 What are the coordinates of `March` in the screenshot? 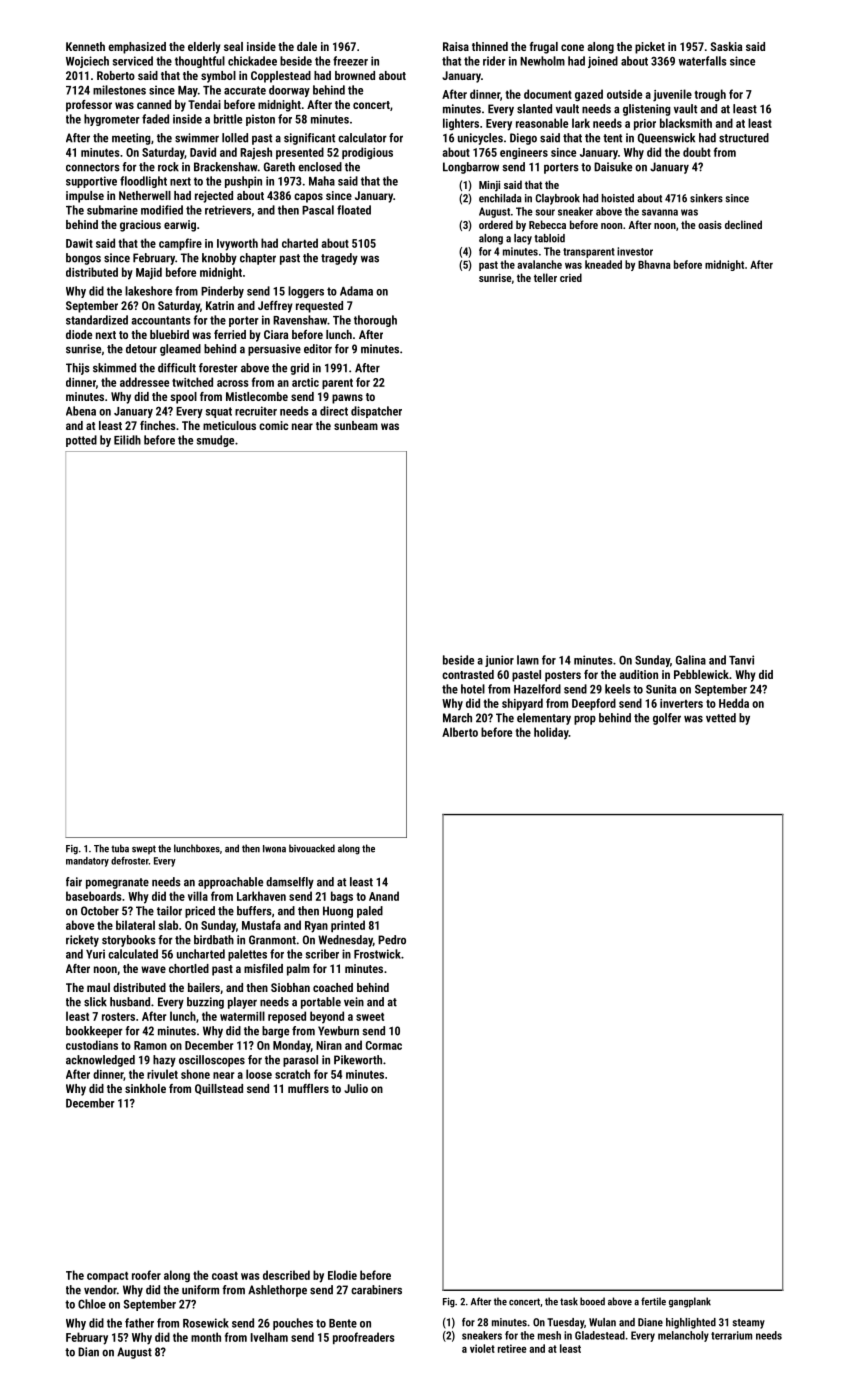 It's located at (457, 718).
